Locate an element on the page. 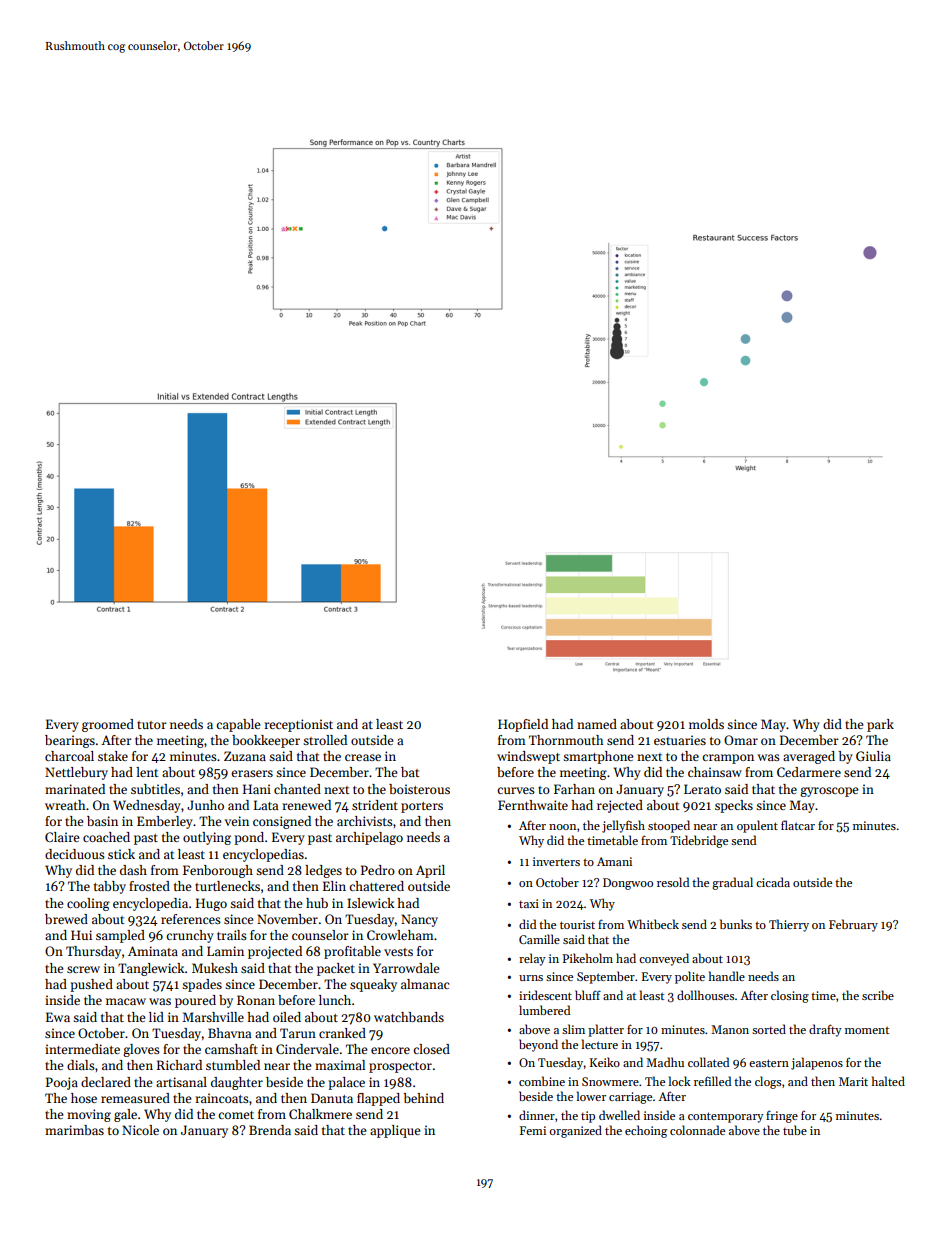  park is located at coordinates (880, 725).
